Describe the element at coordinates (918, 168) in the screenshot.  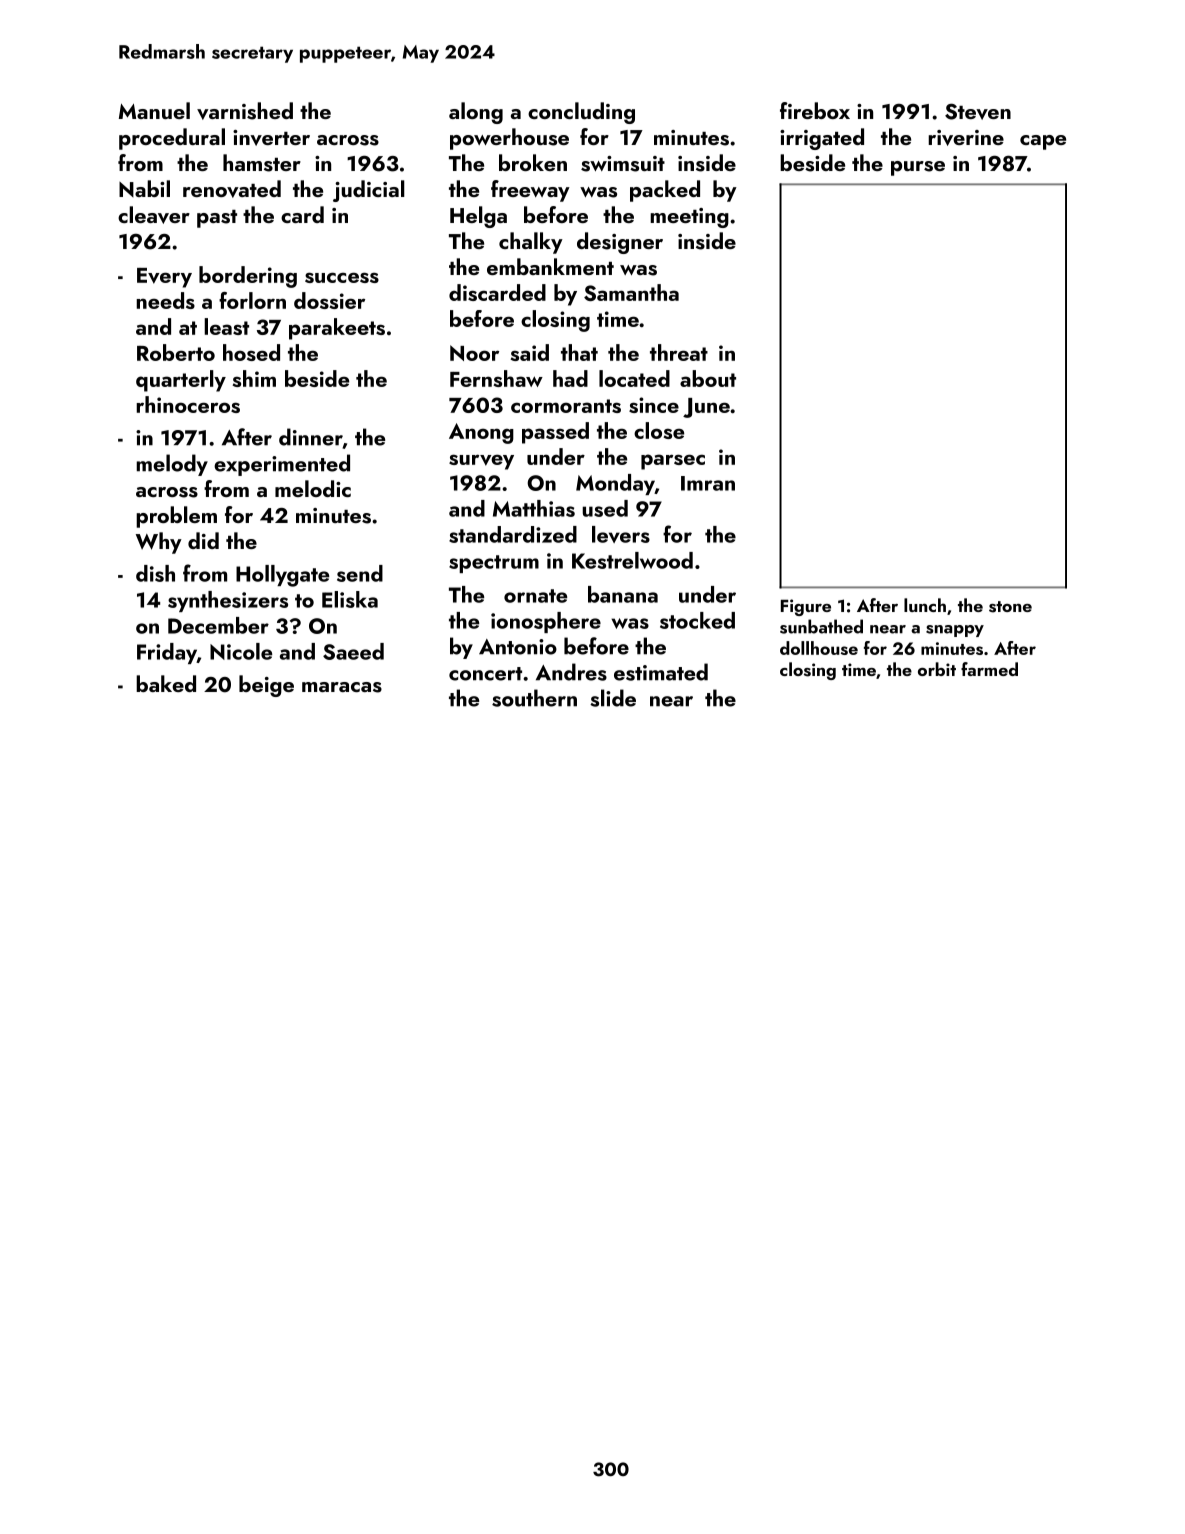
I see `purse` at that location.
